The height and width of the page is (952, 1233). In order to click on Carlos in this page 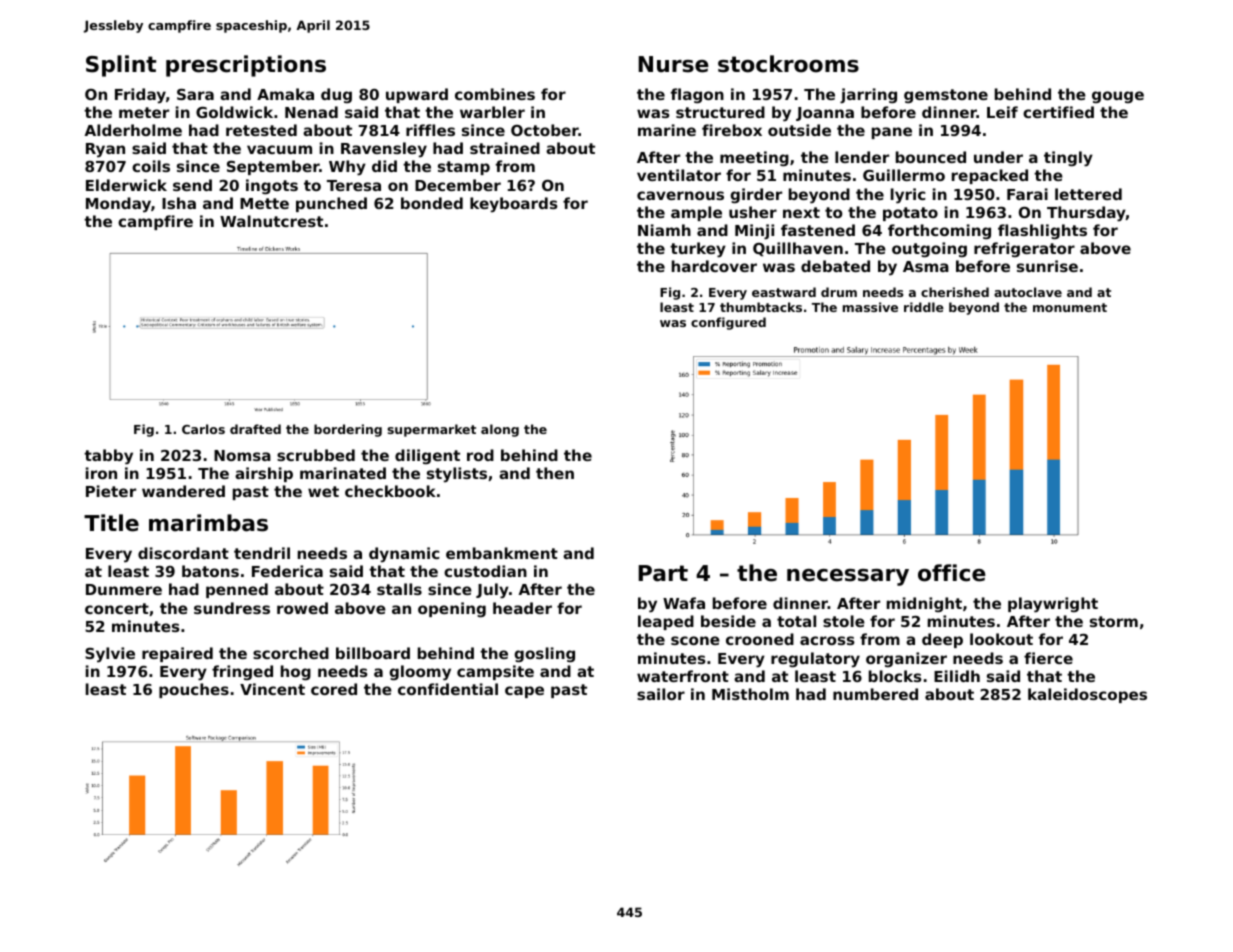, I will do `click(203, 429)`.
